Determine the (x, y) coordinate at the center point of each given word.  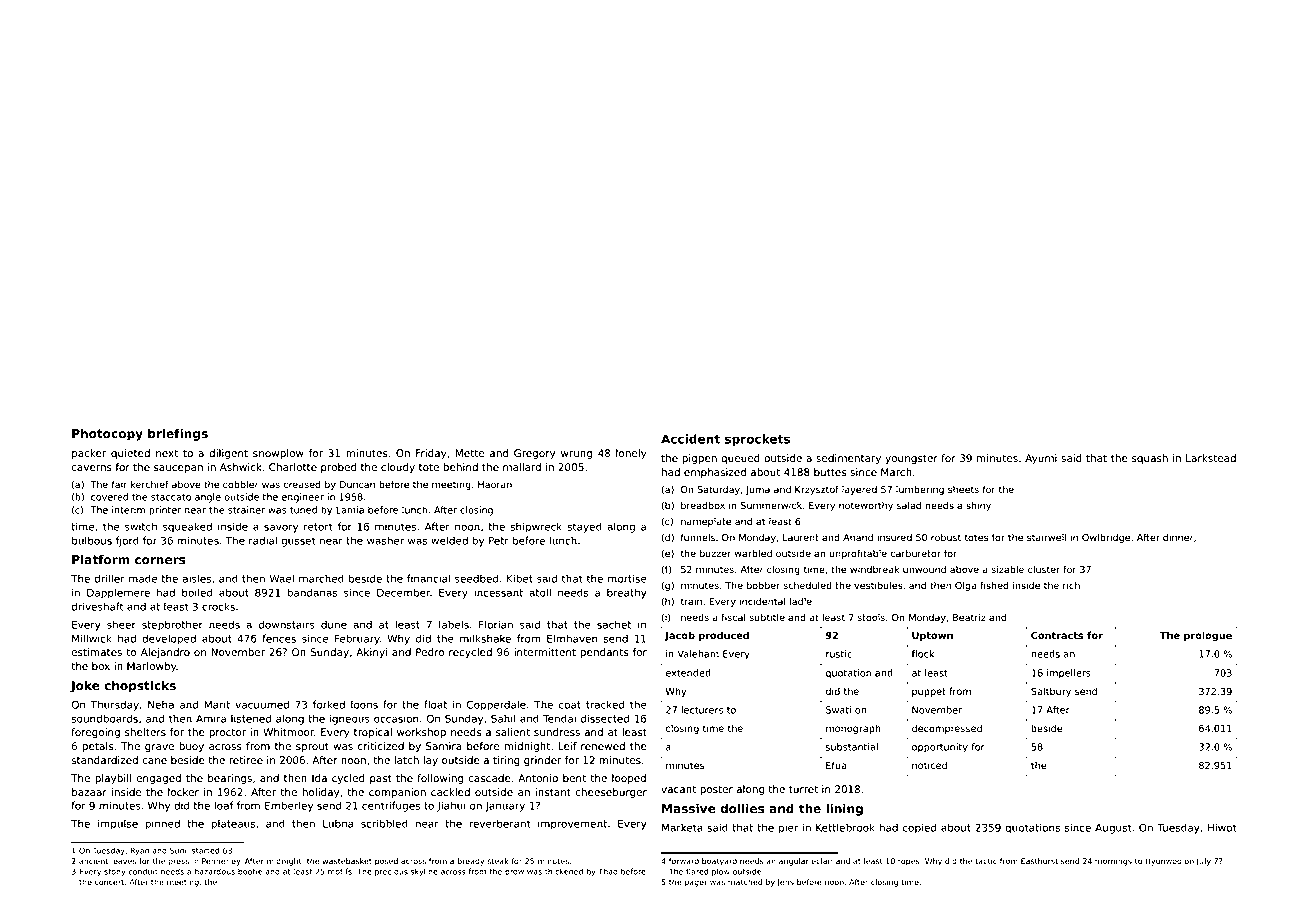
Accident (690, 439)
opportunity (940, 748)
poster (716, 790)
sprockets (757, 440)
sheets (963, 490)
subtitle (767, 617)
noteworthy (866, 506)
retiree (246, 760)
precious (391, 872)
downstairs (287, 624)
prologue (1208, 636)
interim (128, 510)
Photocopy (107, 434)
